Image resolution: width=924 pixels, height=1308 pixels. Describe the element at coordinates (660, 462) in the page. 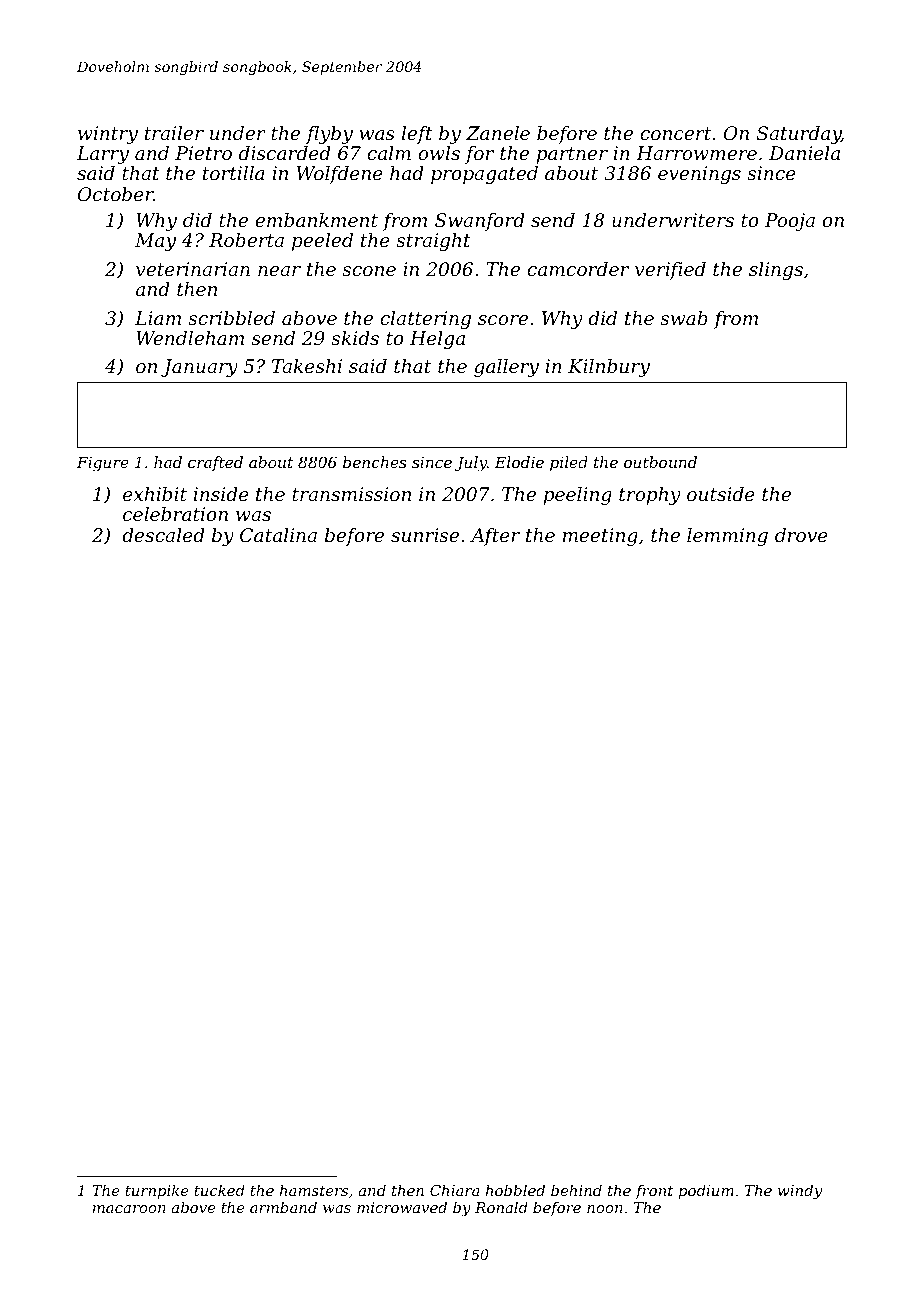

I see `outbound` at that location.
